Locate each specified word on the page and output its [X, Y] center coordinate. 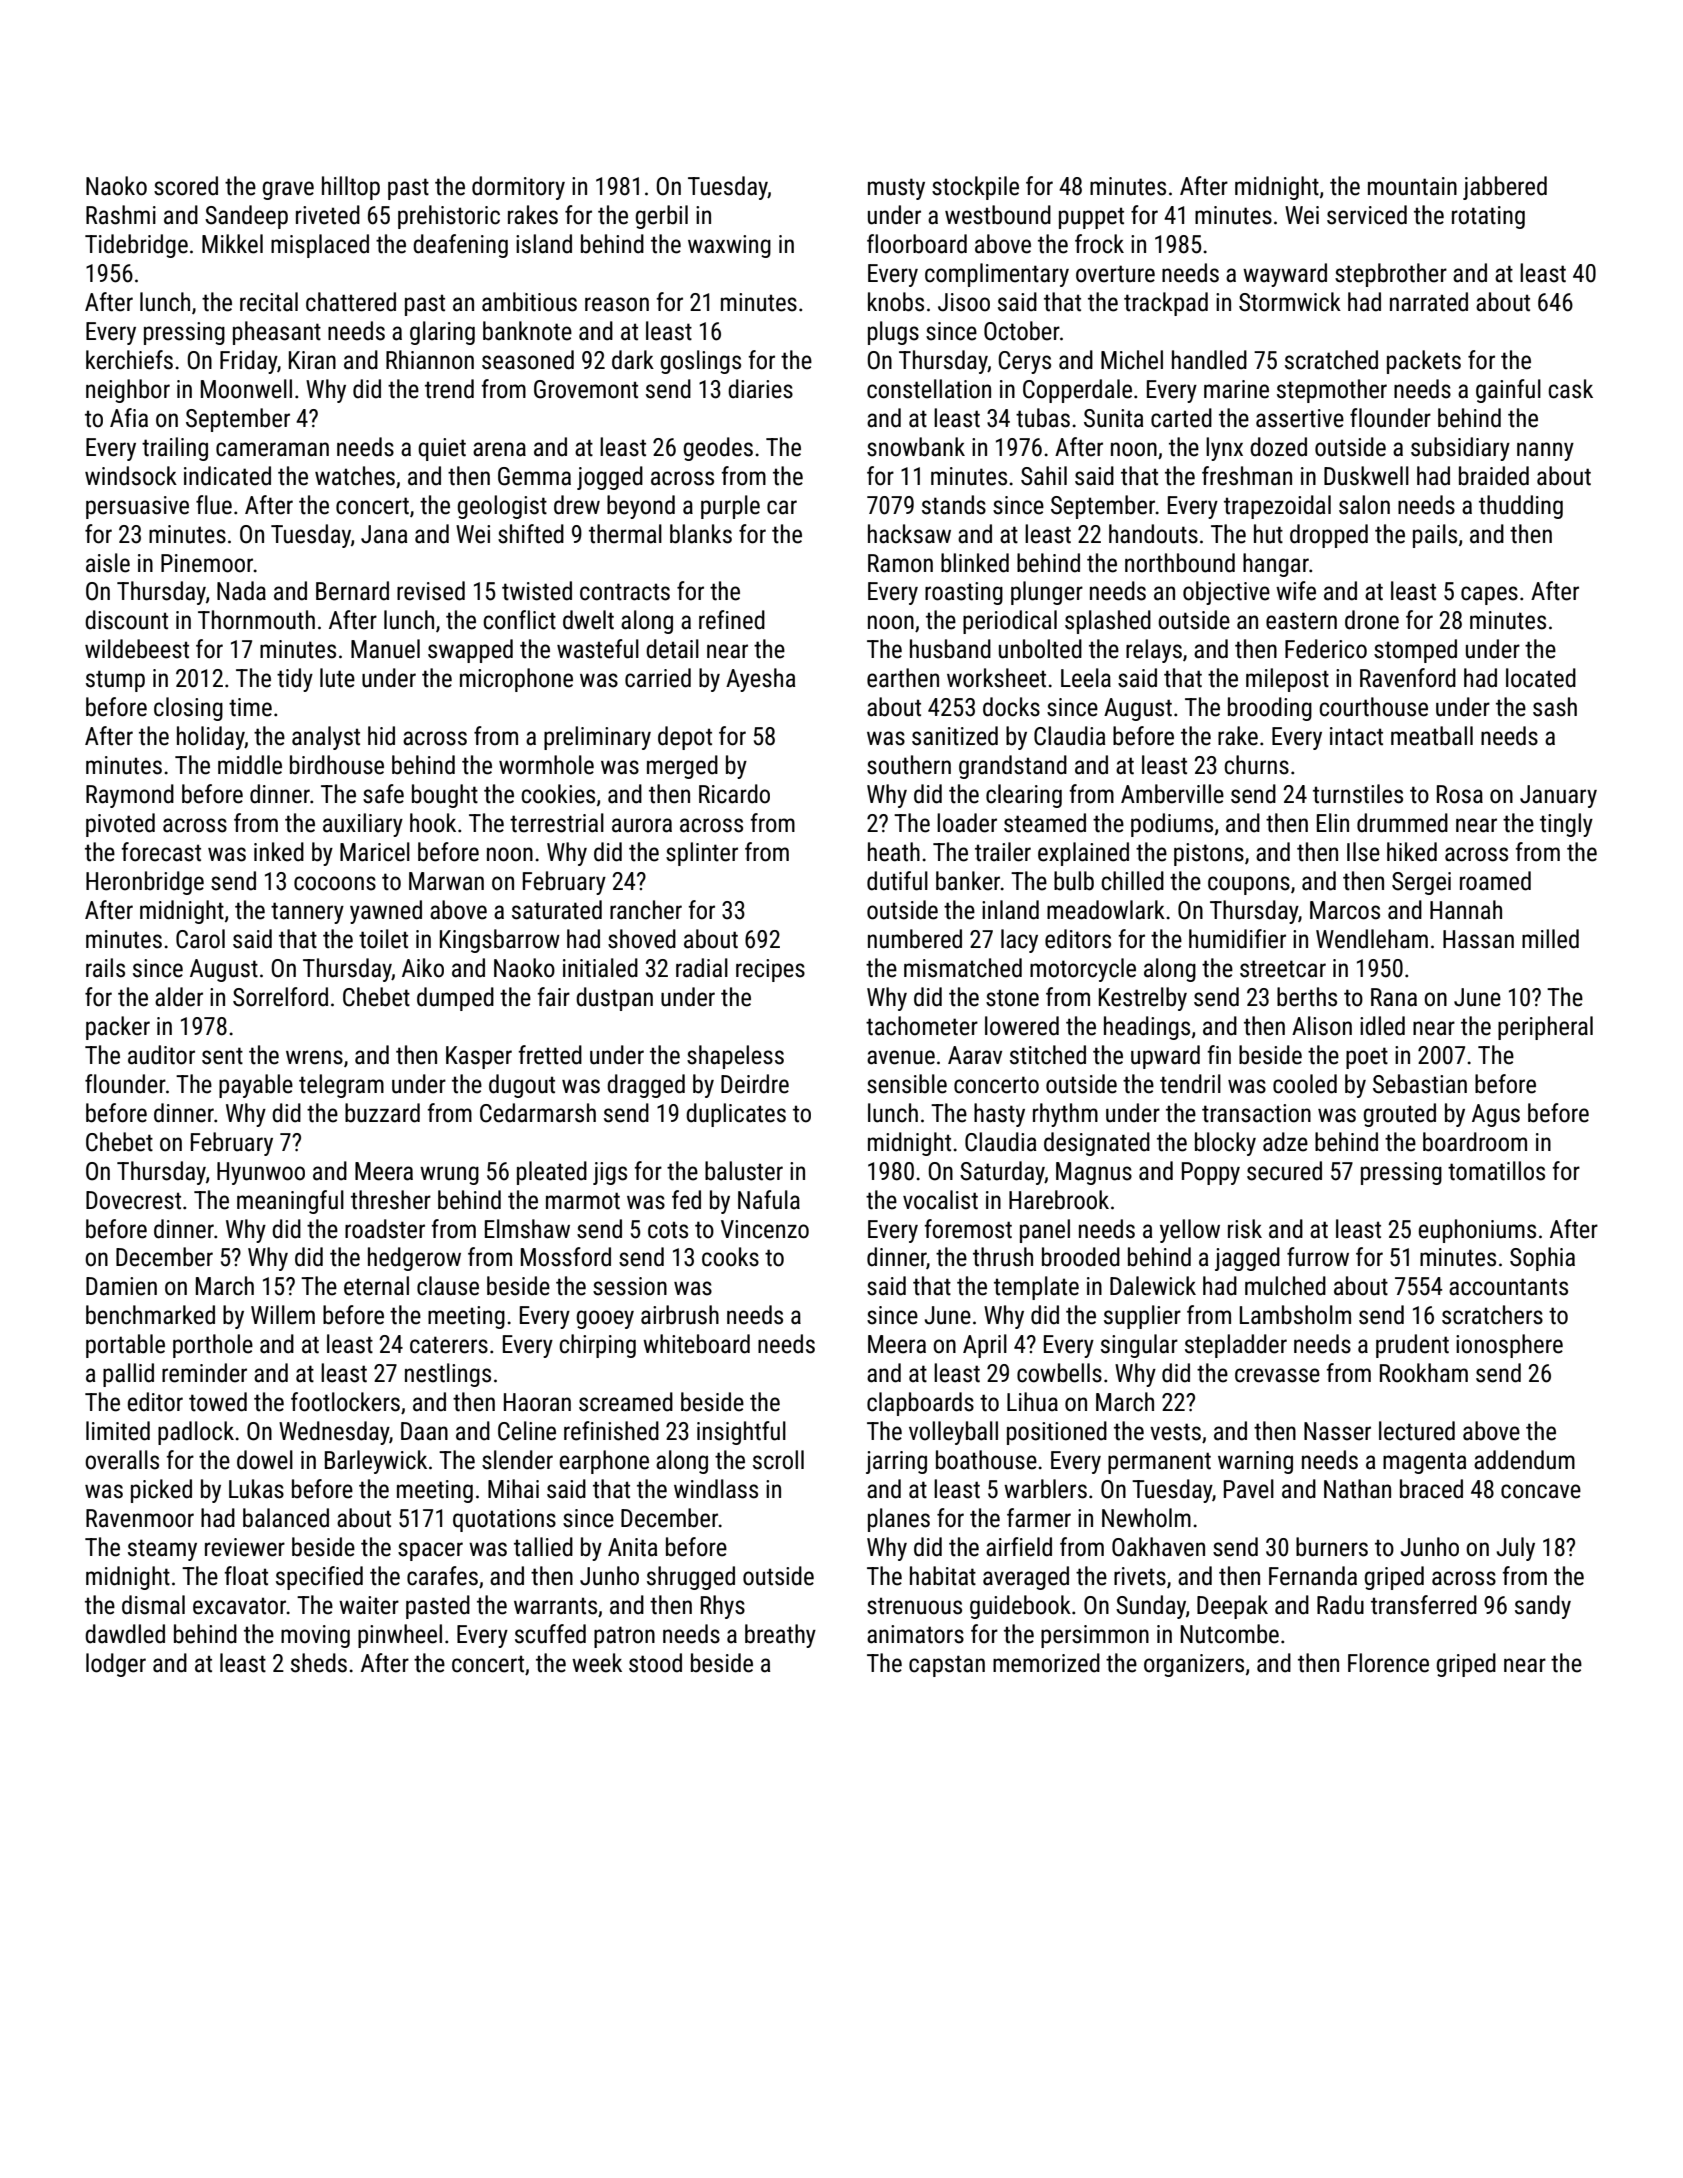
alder [179, 997]
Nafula [769, 1200]
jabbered [1505, 188]
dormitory [518, 188]
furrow [1318, 1257]
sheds [319, 1663]
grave [288, 190]
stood [655, 1663]
